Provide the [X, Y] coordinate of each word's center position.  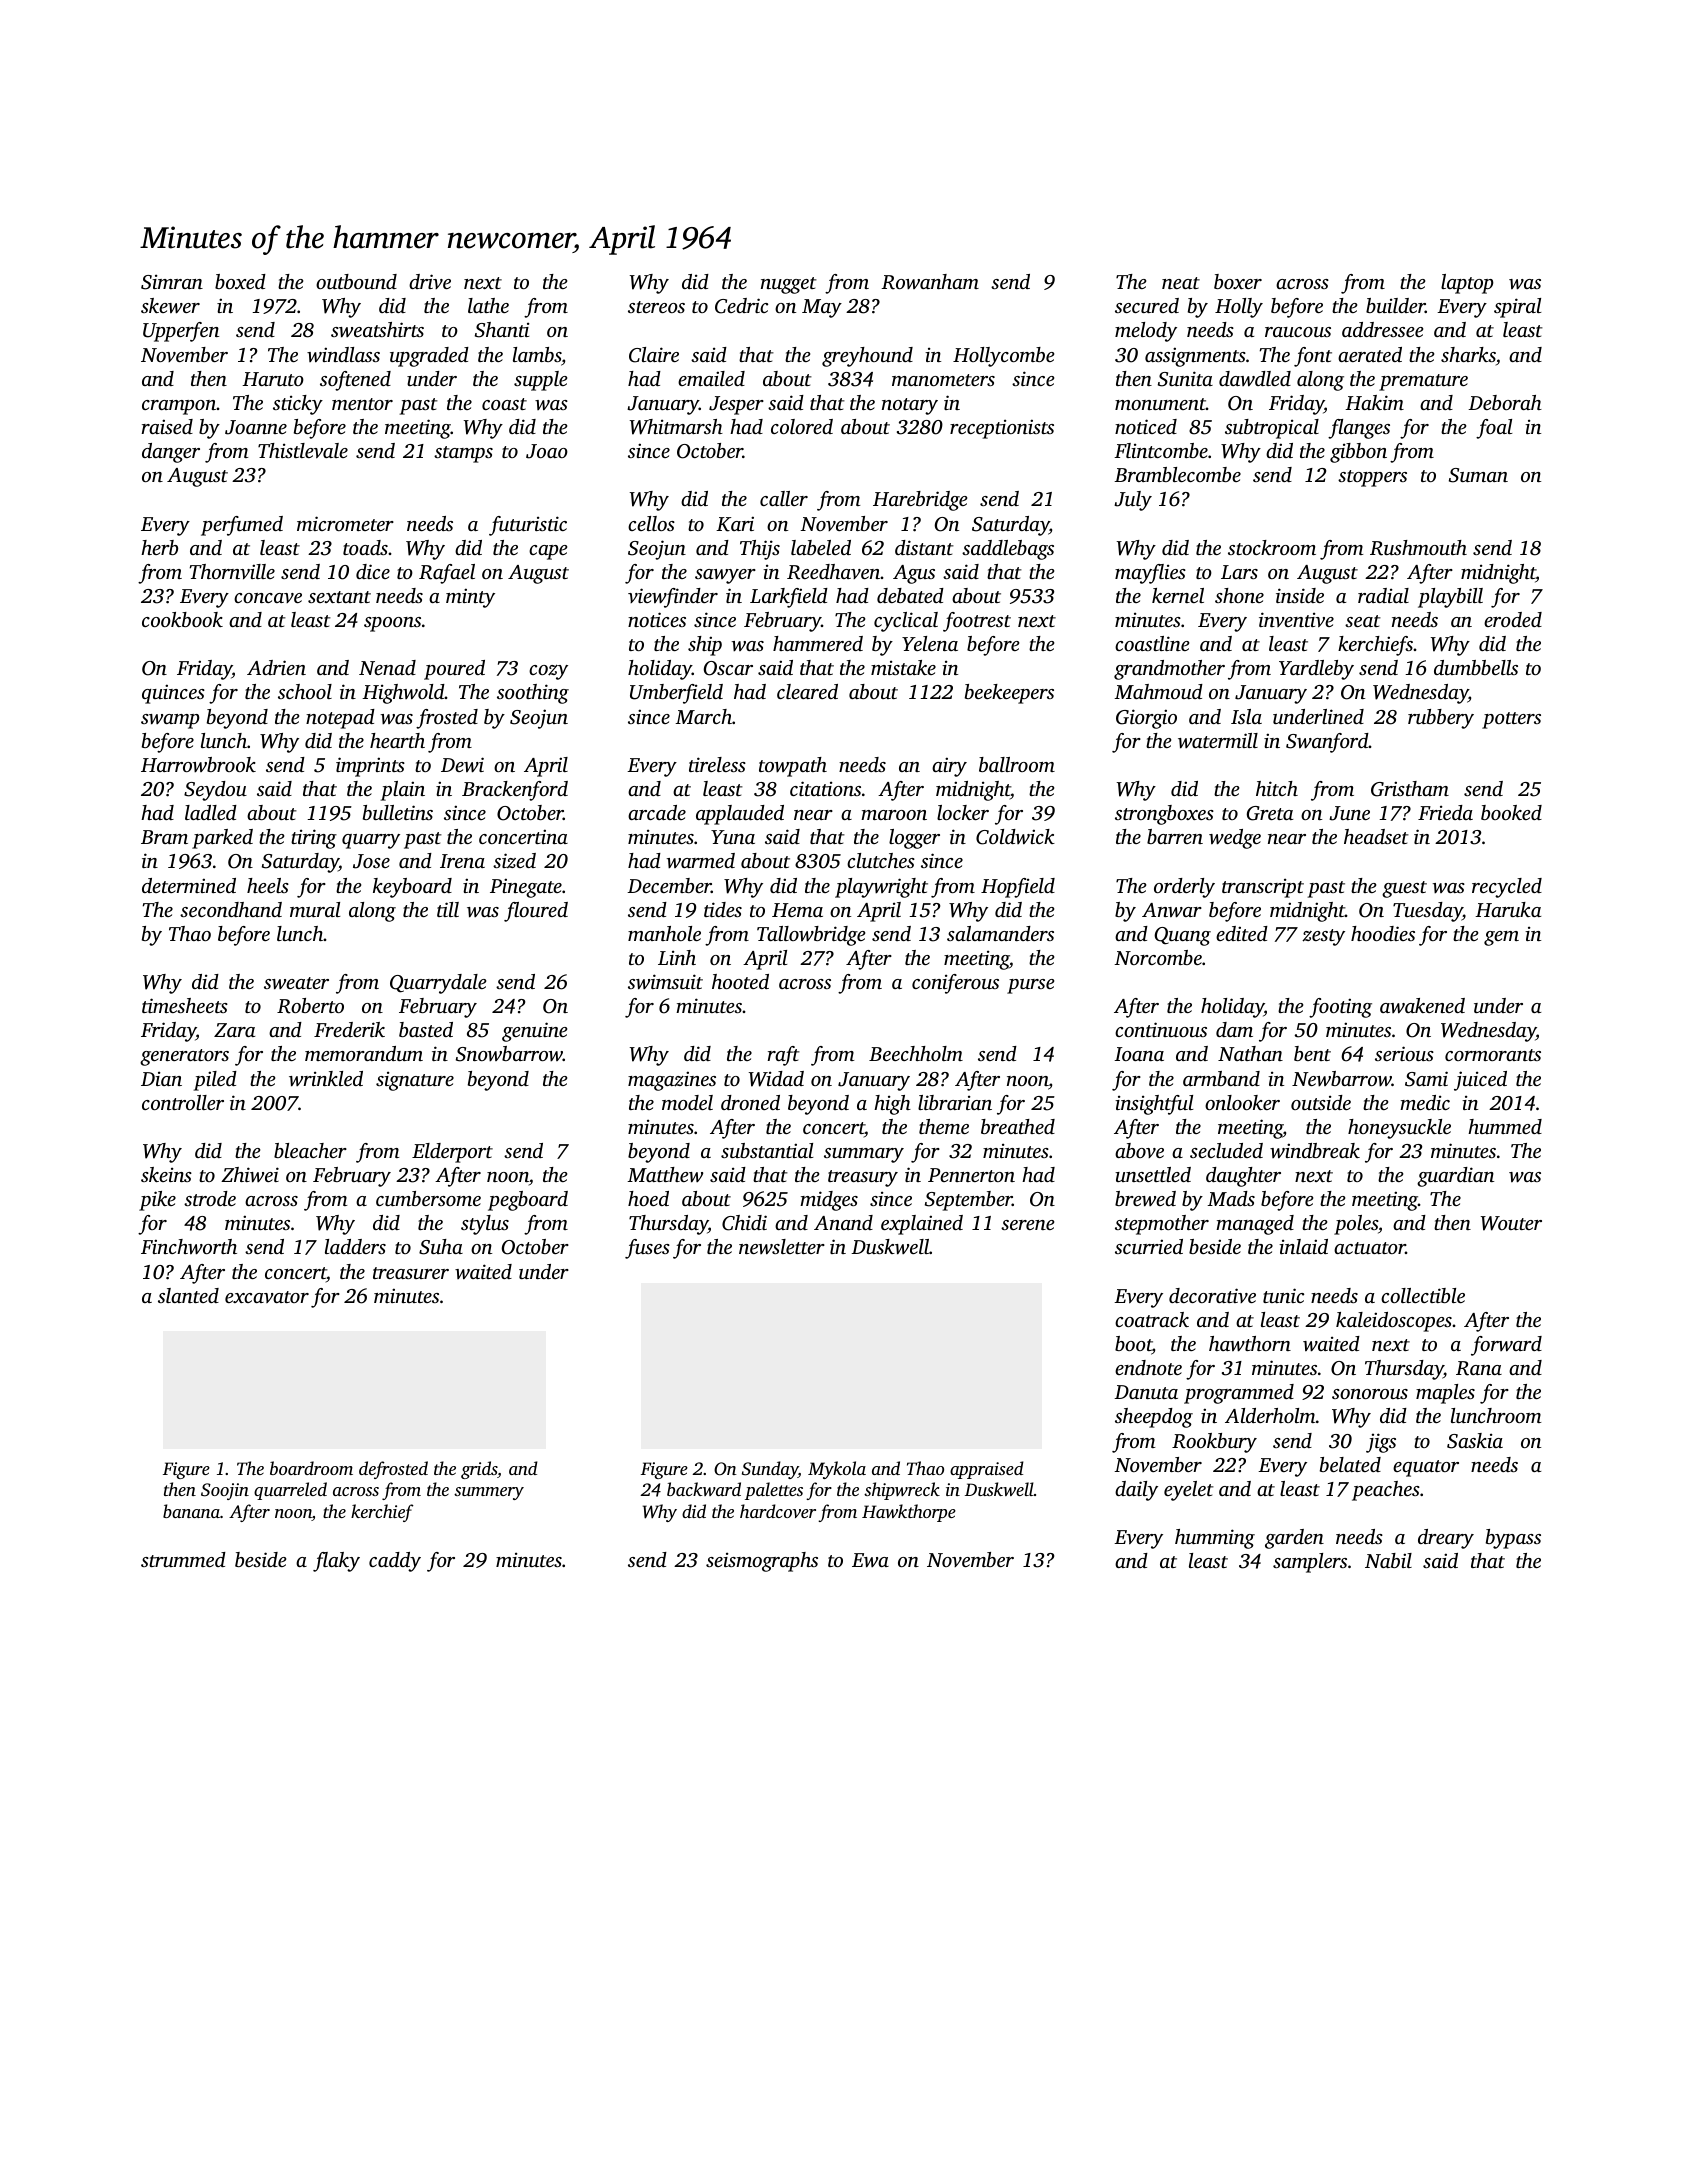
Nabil [1388, 1560]
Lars [1239, 572]
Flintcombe [1161, 450]
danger [171, 453]
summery [489, 1493]
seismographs [762, 1562]
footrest [977, 622]
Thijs [760, 550]
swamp [170, 721]
